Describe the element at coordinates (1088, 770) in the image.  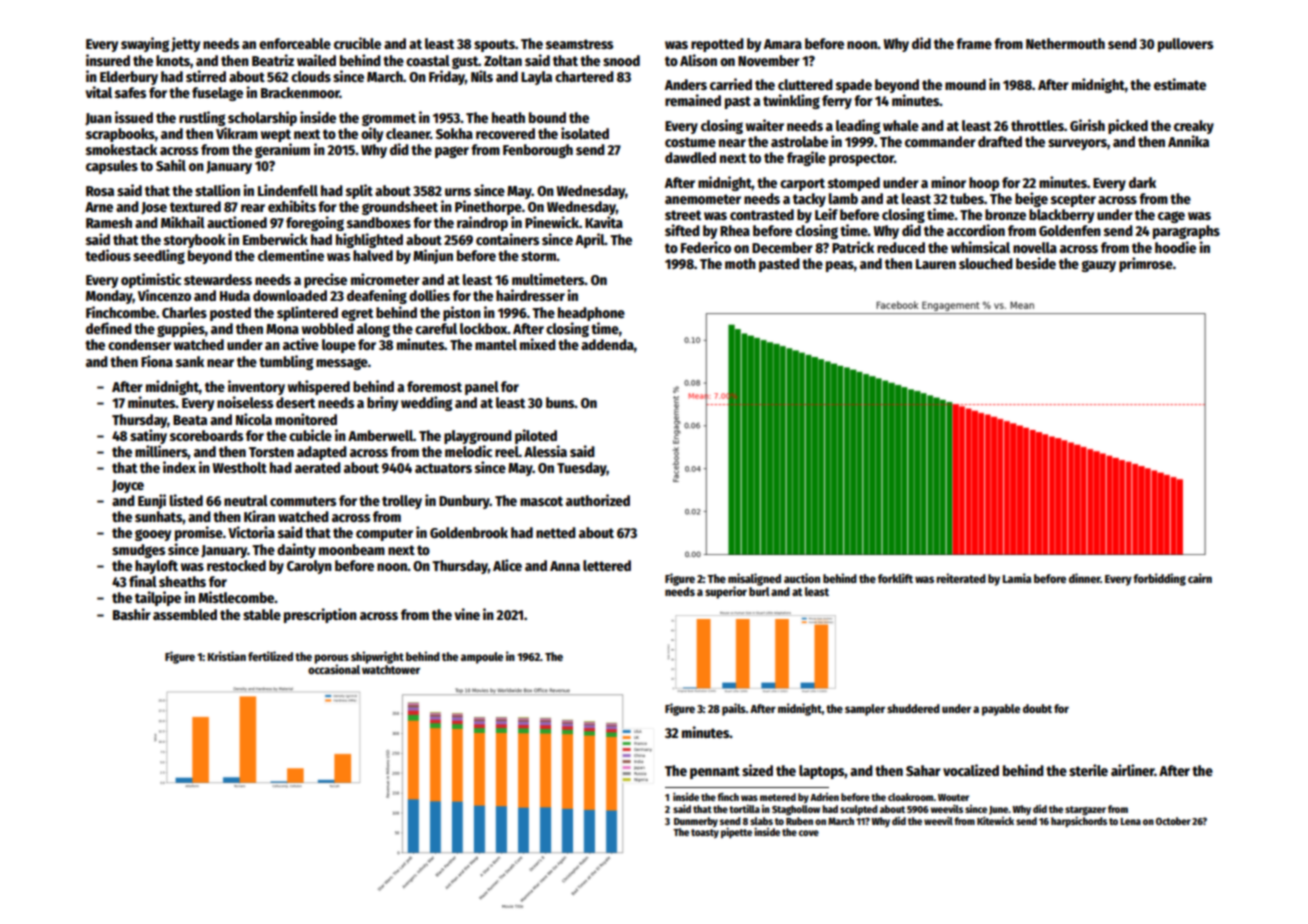
I see `sterile` at that location.
